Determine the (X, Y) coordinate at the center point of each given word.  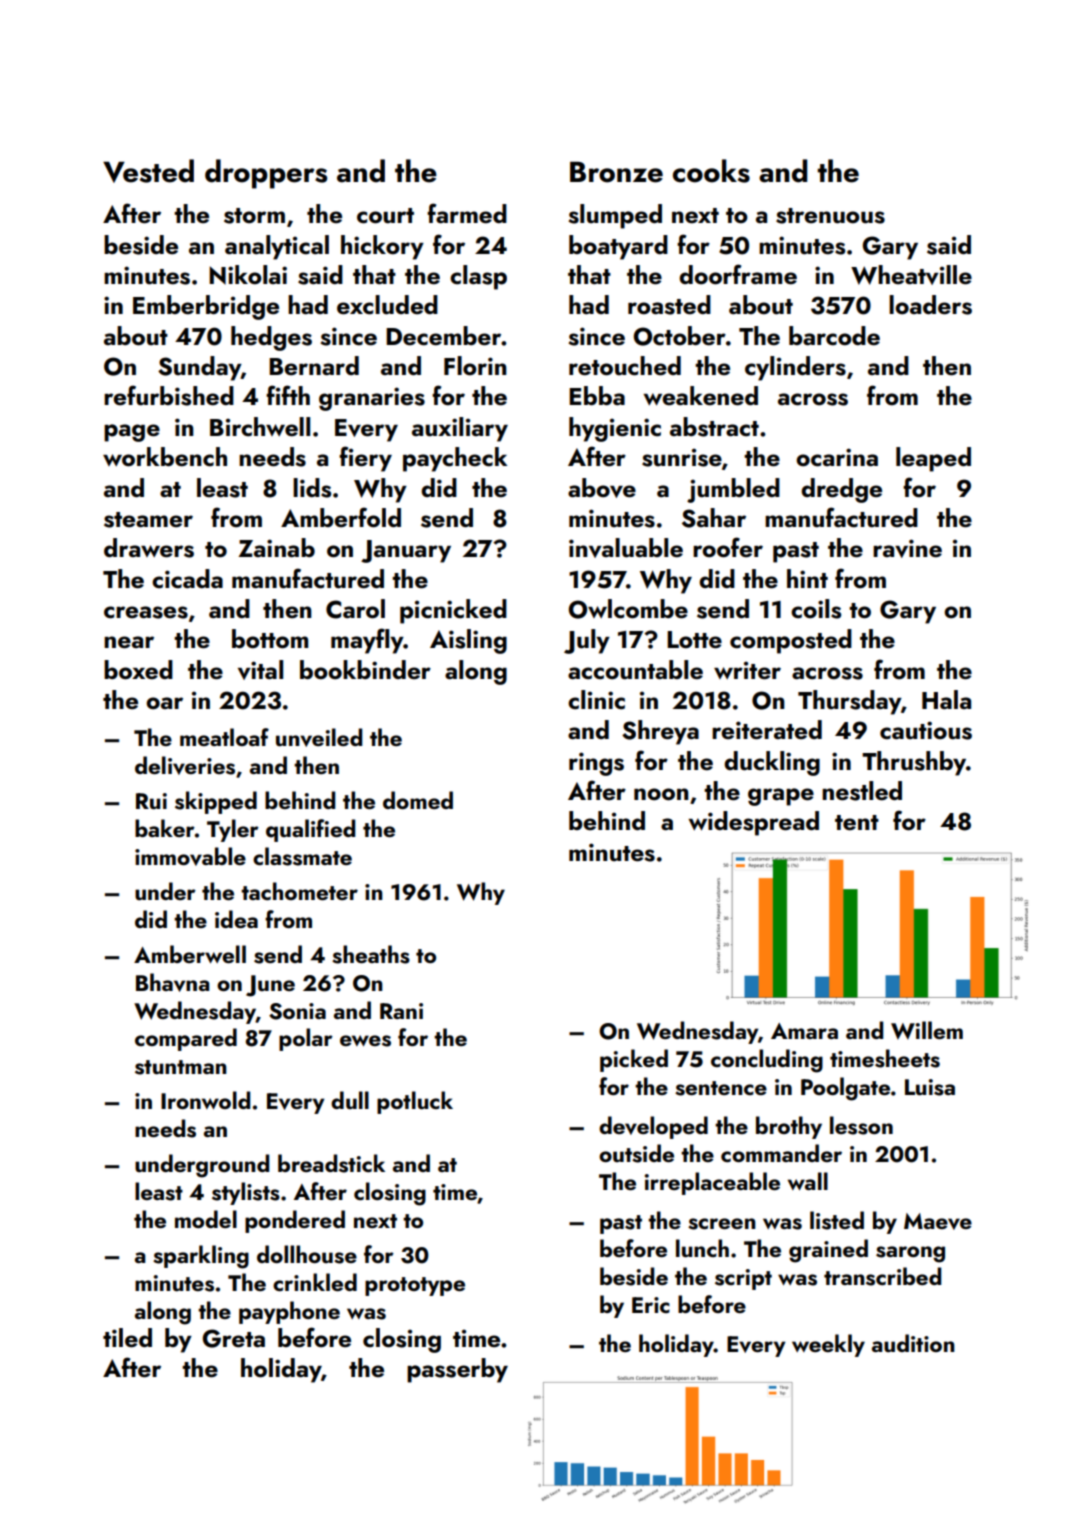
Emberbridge (206, 307)
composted (791, 641)
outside (636, 1153)
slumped (615, 216)
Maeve (938, 1221)
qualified (310, 830)
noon (661, 794)
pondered (295, 1221)
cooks (711, 171)
